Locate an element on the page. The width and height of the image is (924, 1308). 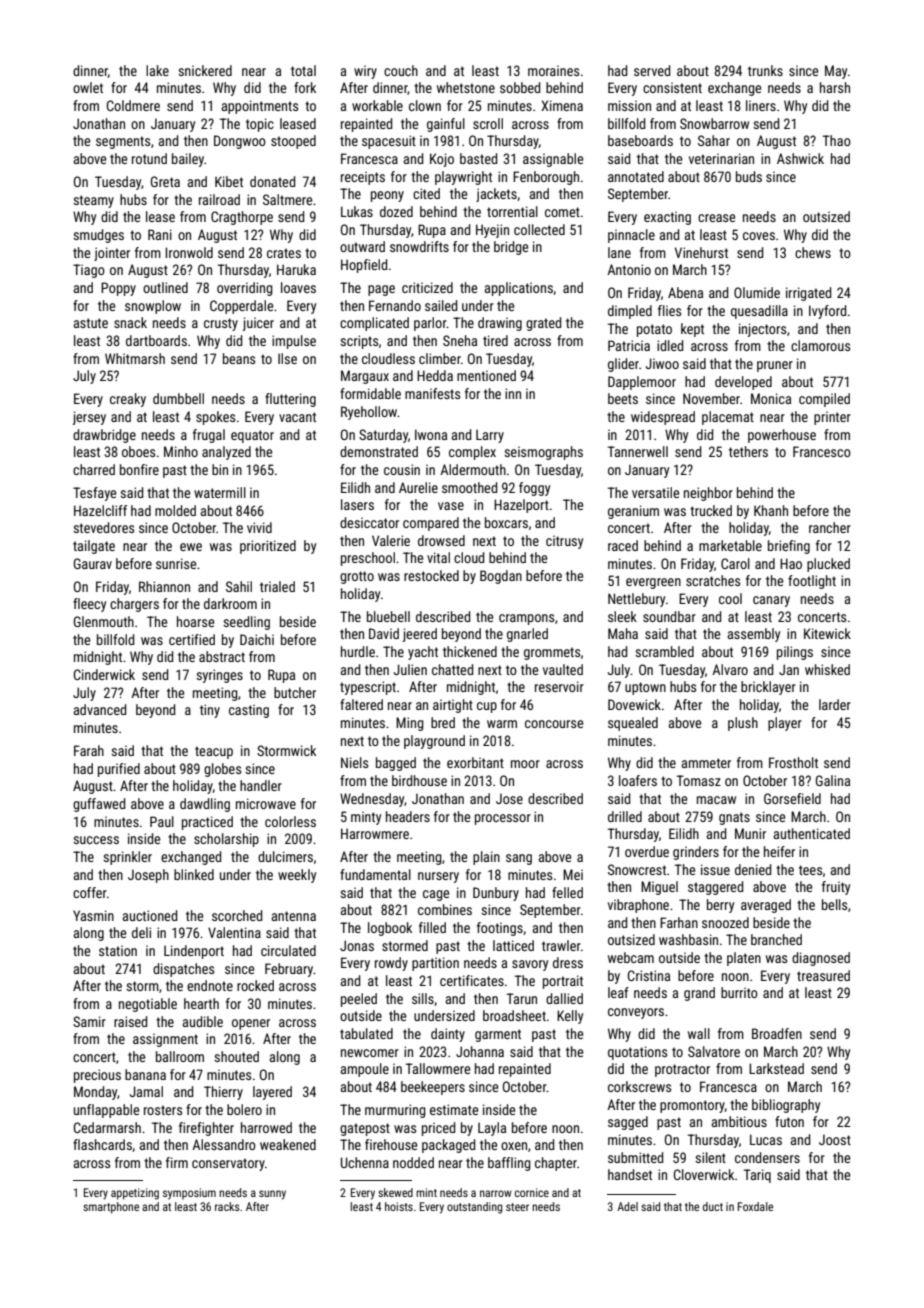
concourse is located at coordinates (554, 724).
